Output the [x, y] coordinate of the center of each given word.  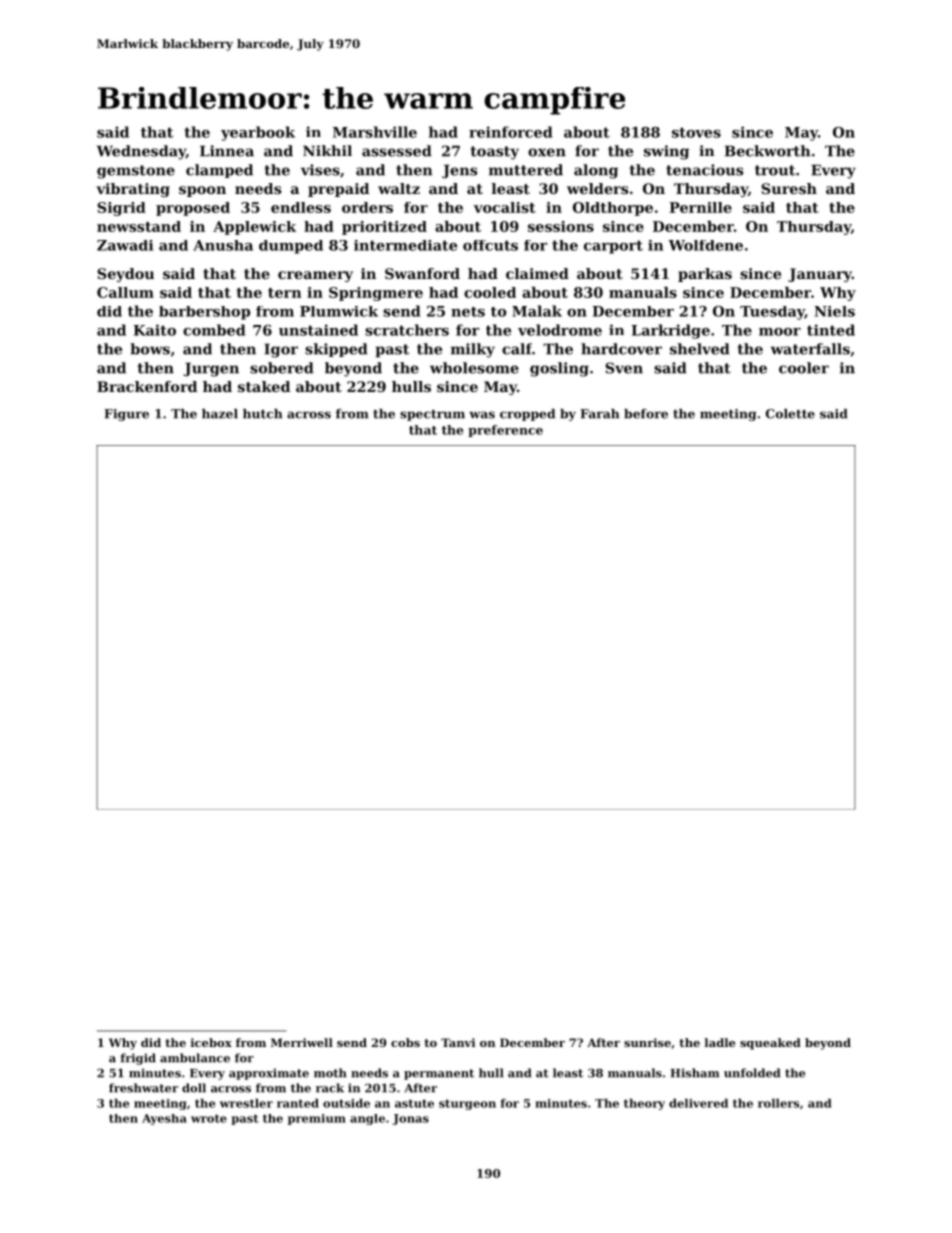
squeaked [770, 1044]
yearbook [258, 133]
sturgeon [467, 1104]
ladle [720, 1042]
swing [666, 152]
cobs [405, 1042]
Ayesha [164, 1119]
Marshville [375, 132]
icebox [211, 1042]
